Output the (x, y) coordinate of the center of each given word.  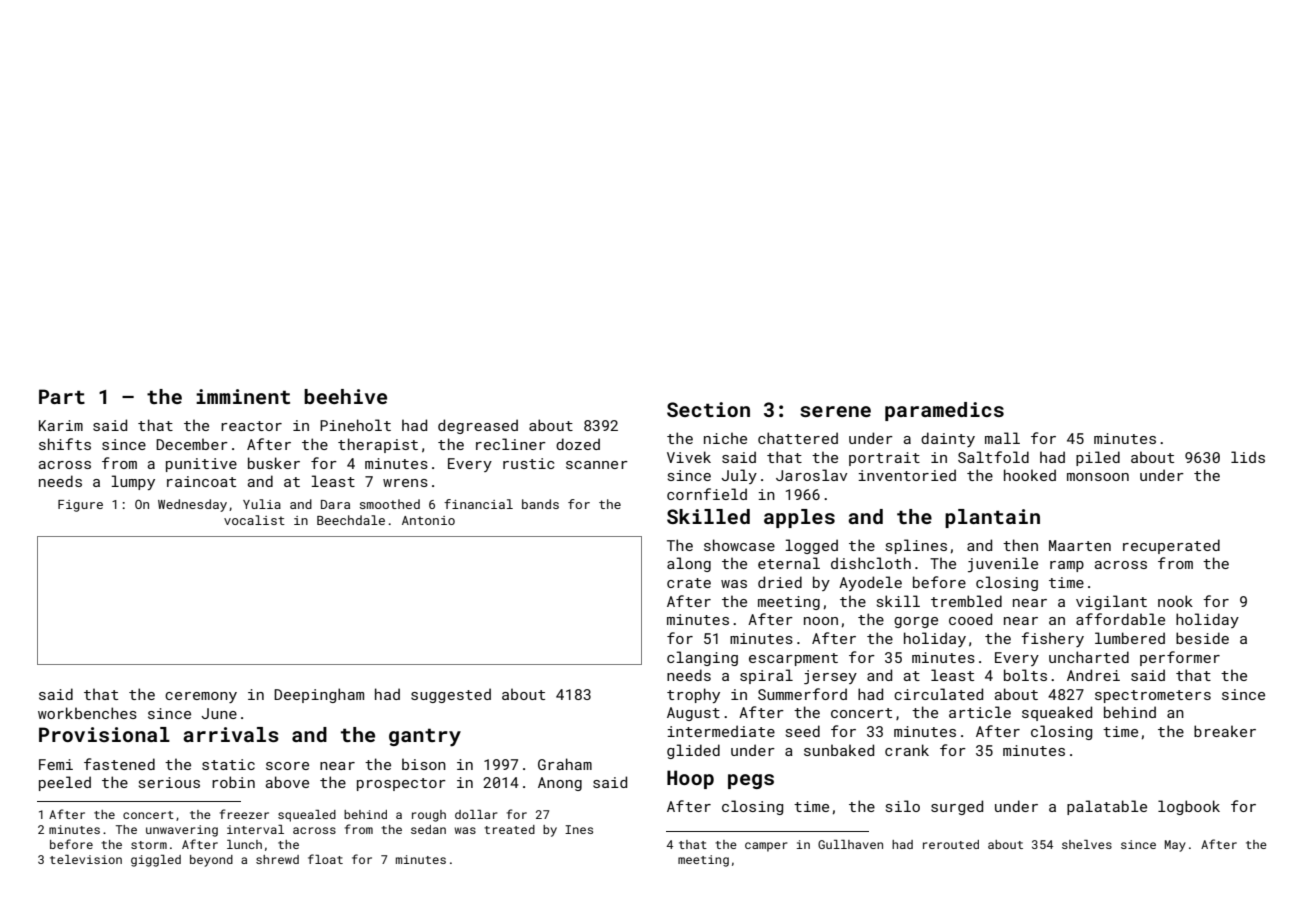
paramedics (944, 411)
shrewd (277, 859)
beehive (345, 396)
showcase (739, 545)
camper (766, 847)
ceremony (201, 697)
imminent (243, 396)
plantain (992, 518)
